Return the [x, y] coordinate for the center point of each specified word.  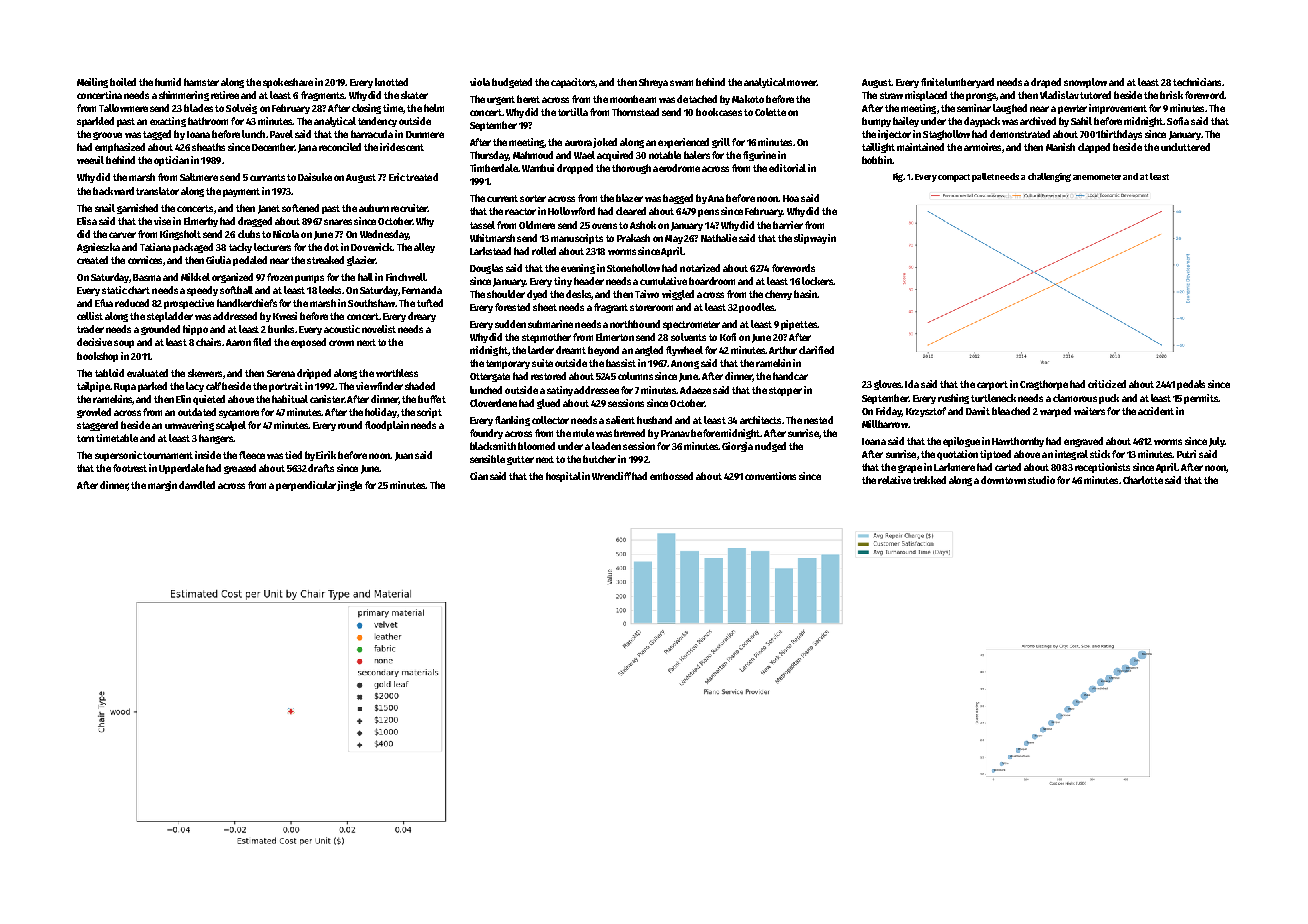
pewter [1072, 109]
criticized [1107, 384]
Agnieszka [98, 248]
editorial [787, 168]
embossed [671, 476]
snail [105, 208]
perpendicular [307, 486]
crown [341, 343]
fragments [322, 96]
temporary [508, 364]
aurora [578, 143]
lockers [817, 281]
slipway [810, 239]
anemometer [1098, 177]
